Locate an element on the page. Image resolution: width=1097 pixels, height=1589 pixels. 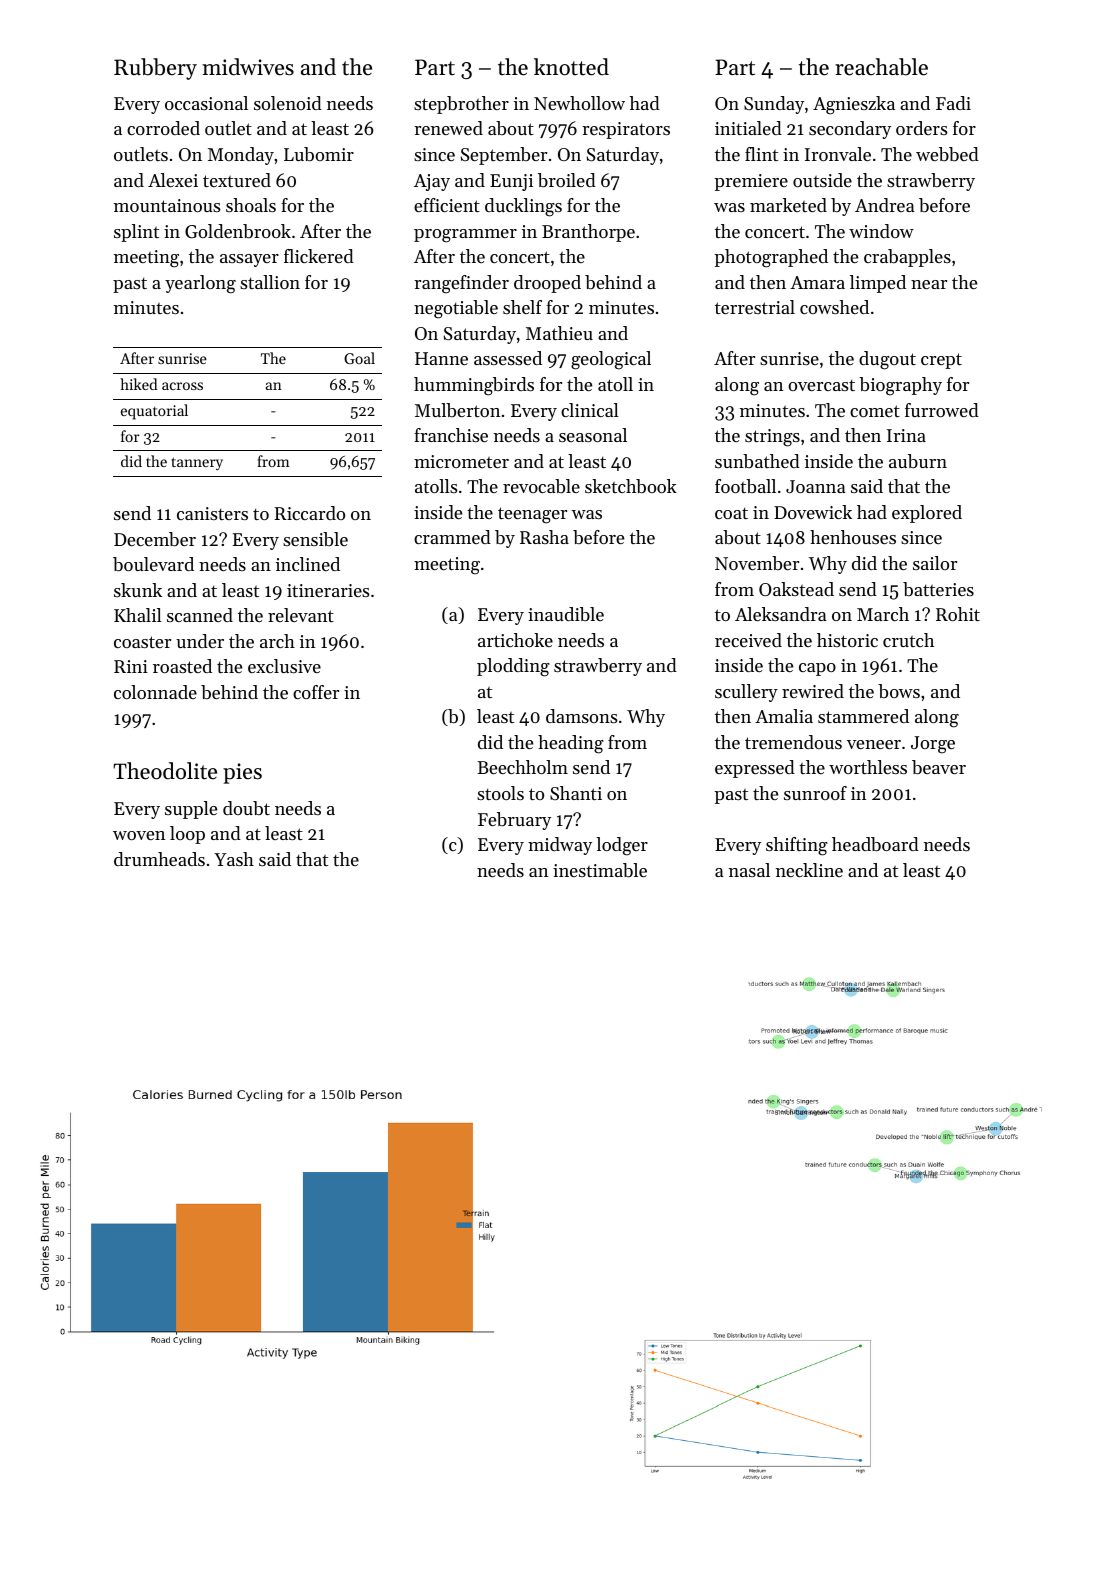
Beechholm is located at coordinates (522, 767).
